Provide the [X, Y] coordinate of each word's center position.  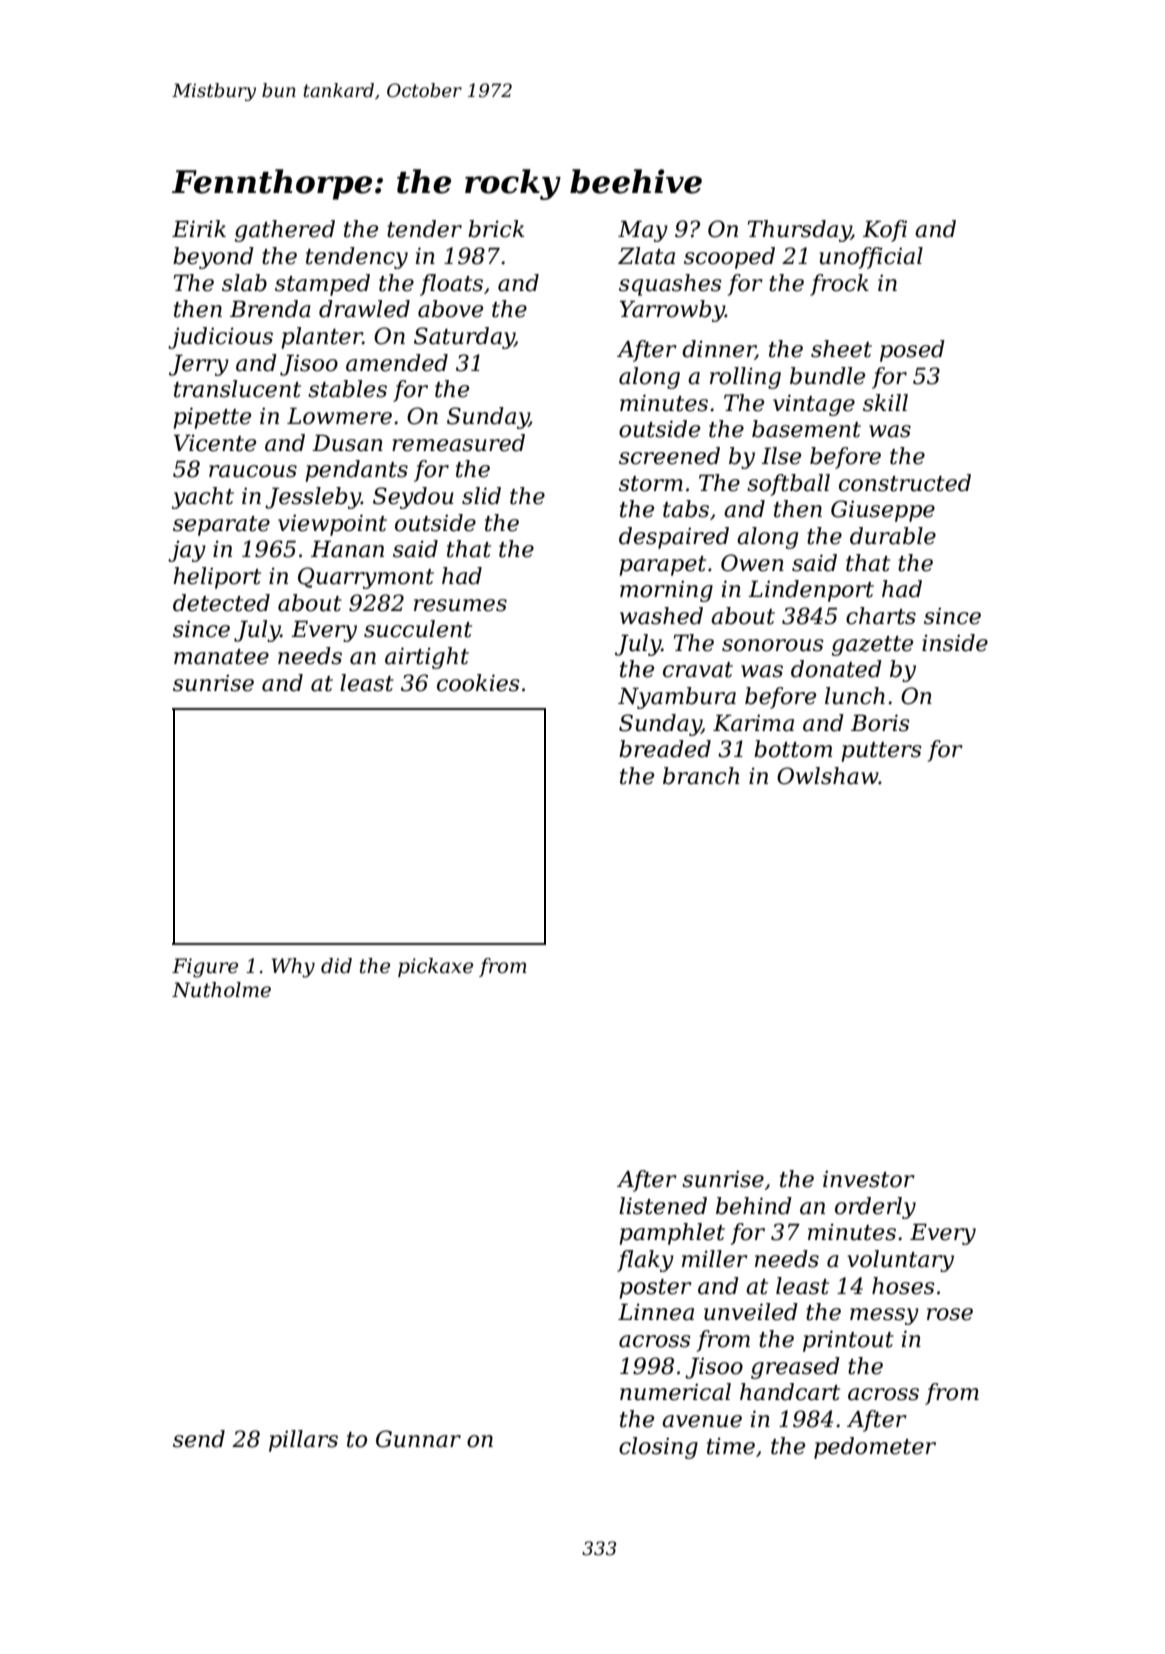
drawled [364, 309]
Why [293, 968]
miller [715, 1259]
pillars [303, 1441]
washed [661, 616]
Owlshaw [828, 776]
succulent [418, 629]
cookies [478, 683]
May [643, 231]
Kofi [885, 231]
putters [881, 752]
